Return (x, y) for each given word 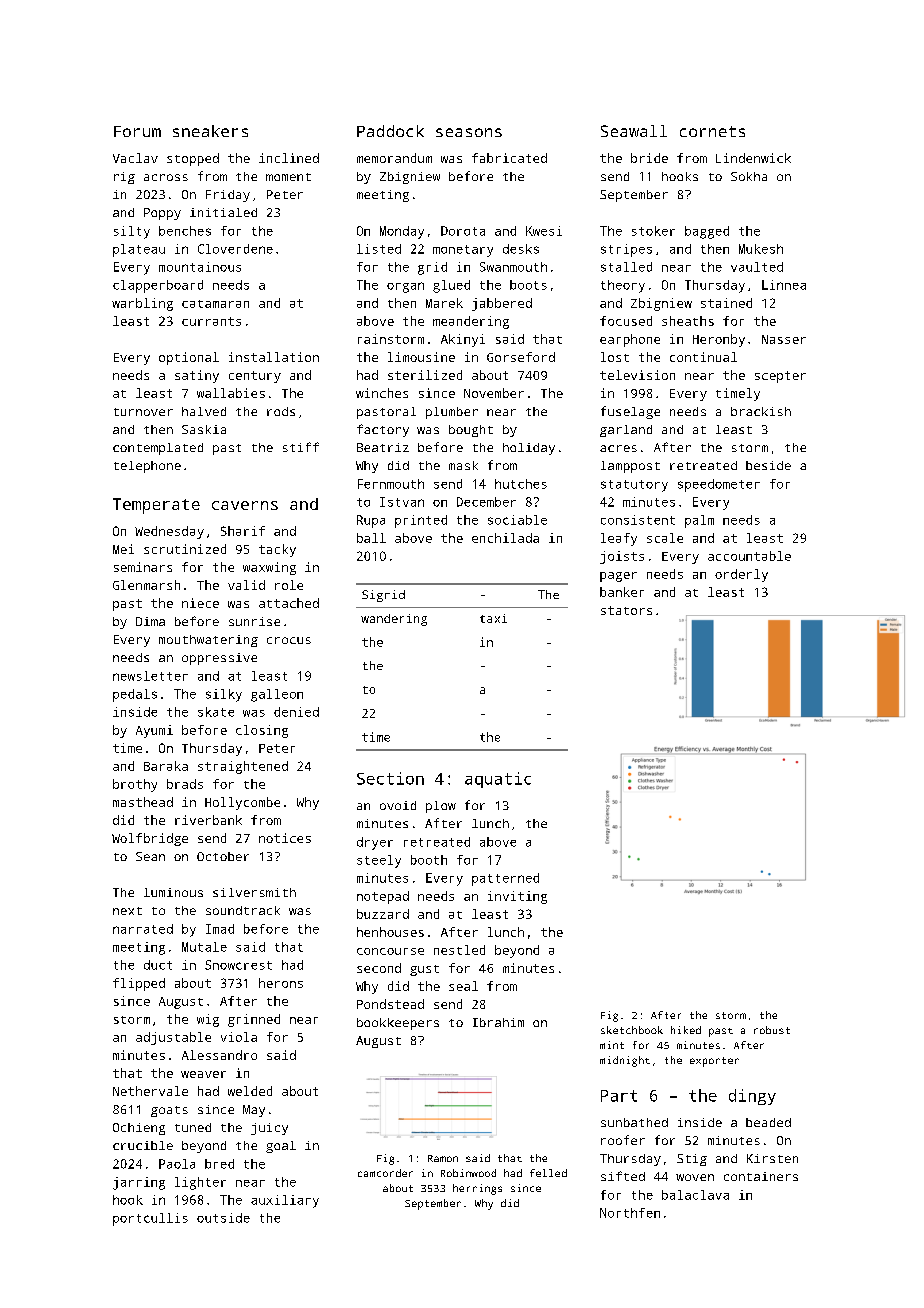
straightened (243, 767)
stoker (653, 231)
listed (379, 249)
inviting (517, 897)
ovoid (398, 805)
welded (250, 1091)
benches (185, 231)
